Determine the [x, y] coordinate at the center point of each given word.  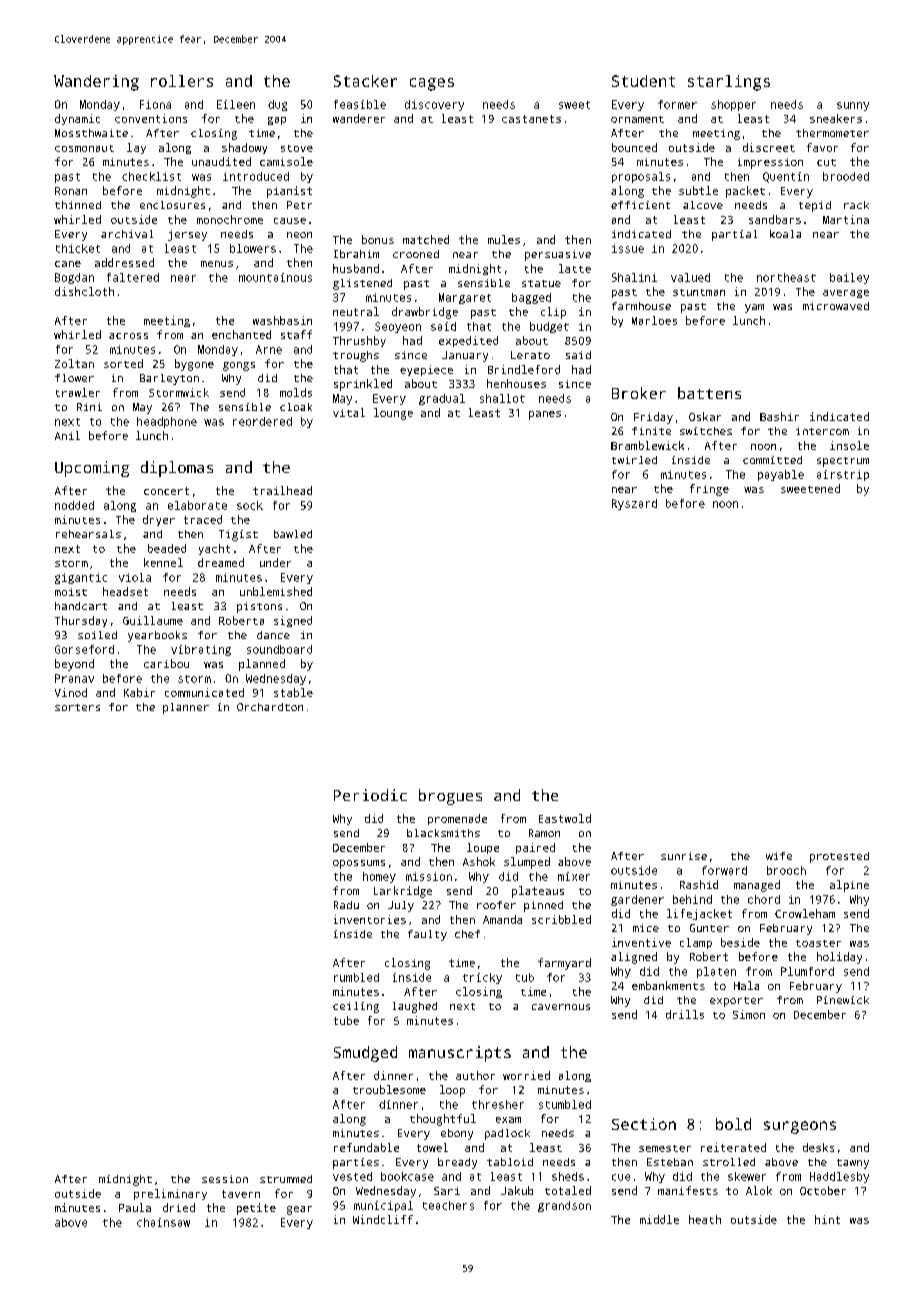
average [846, 294]
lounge [393, 414]
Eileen [236, 104]
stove [297, 148]
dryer [159, 520]
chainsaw [163, 1222]
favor [822, 147]
